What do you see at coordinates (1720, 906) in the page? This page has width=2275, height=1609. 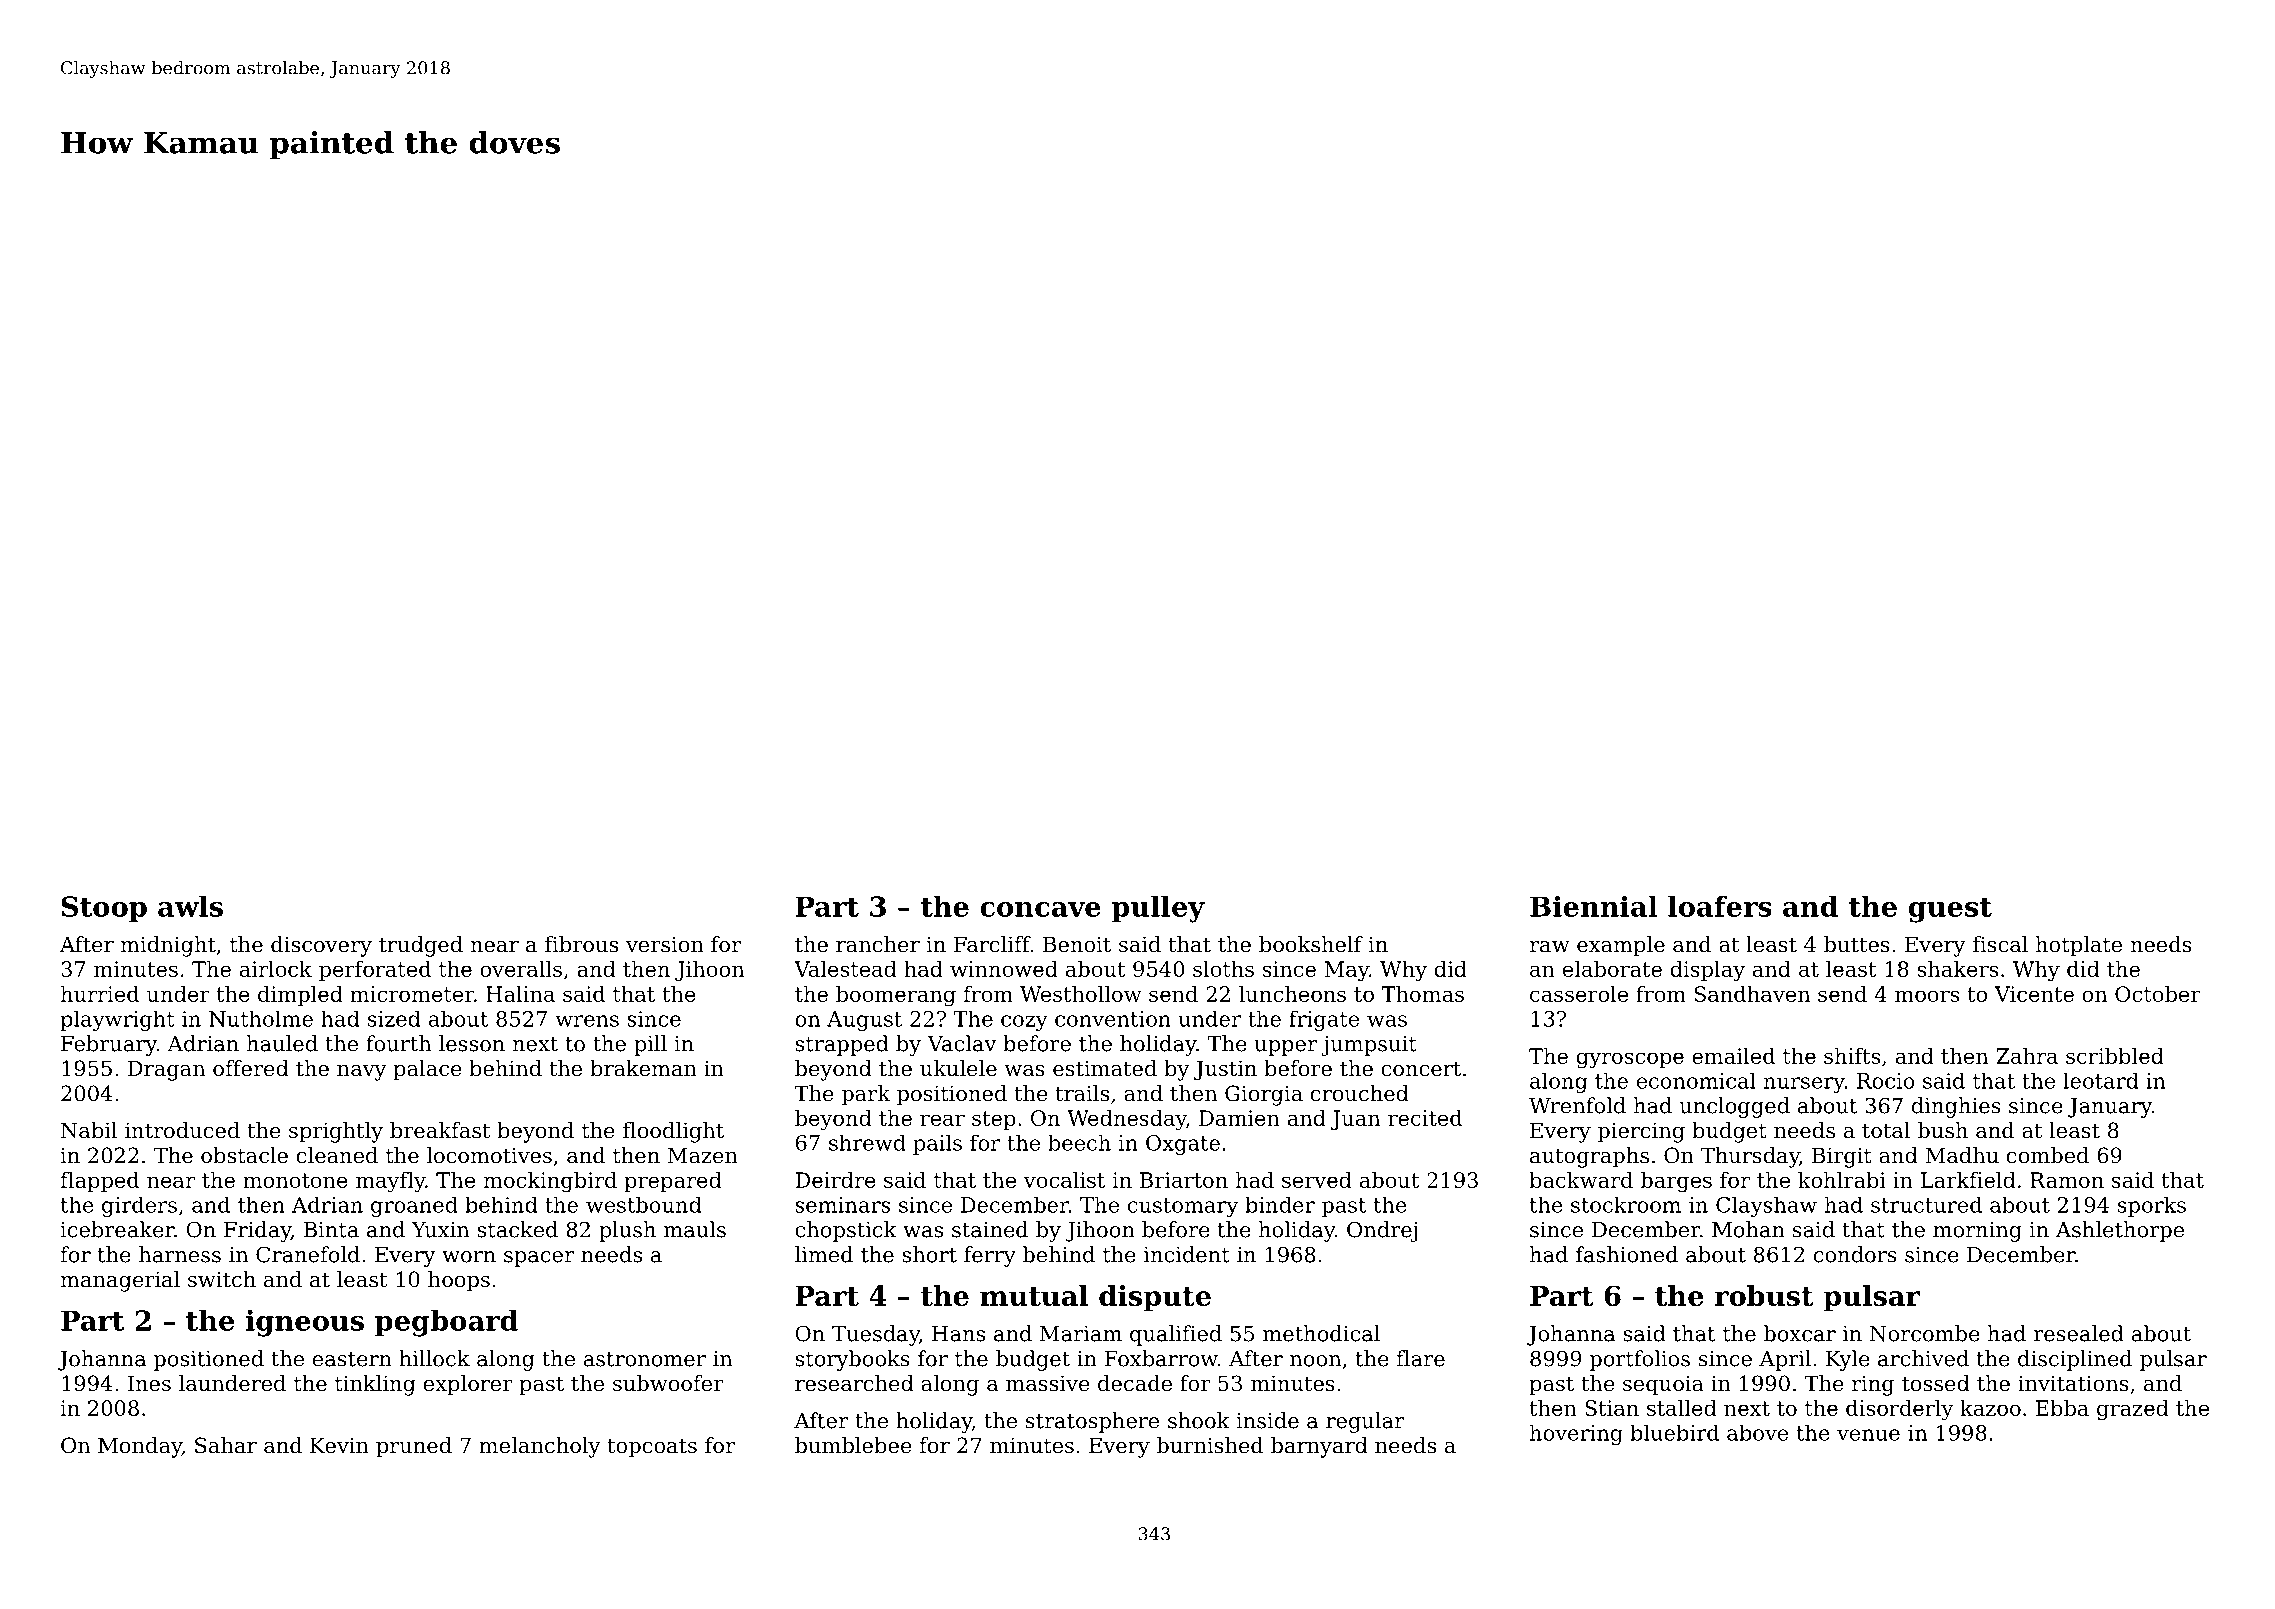 I see `loafers` at bounding box center [1720, 906].
